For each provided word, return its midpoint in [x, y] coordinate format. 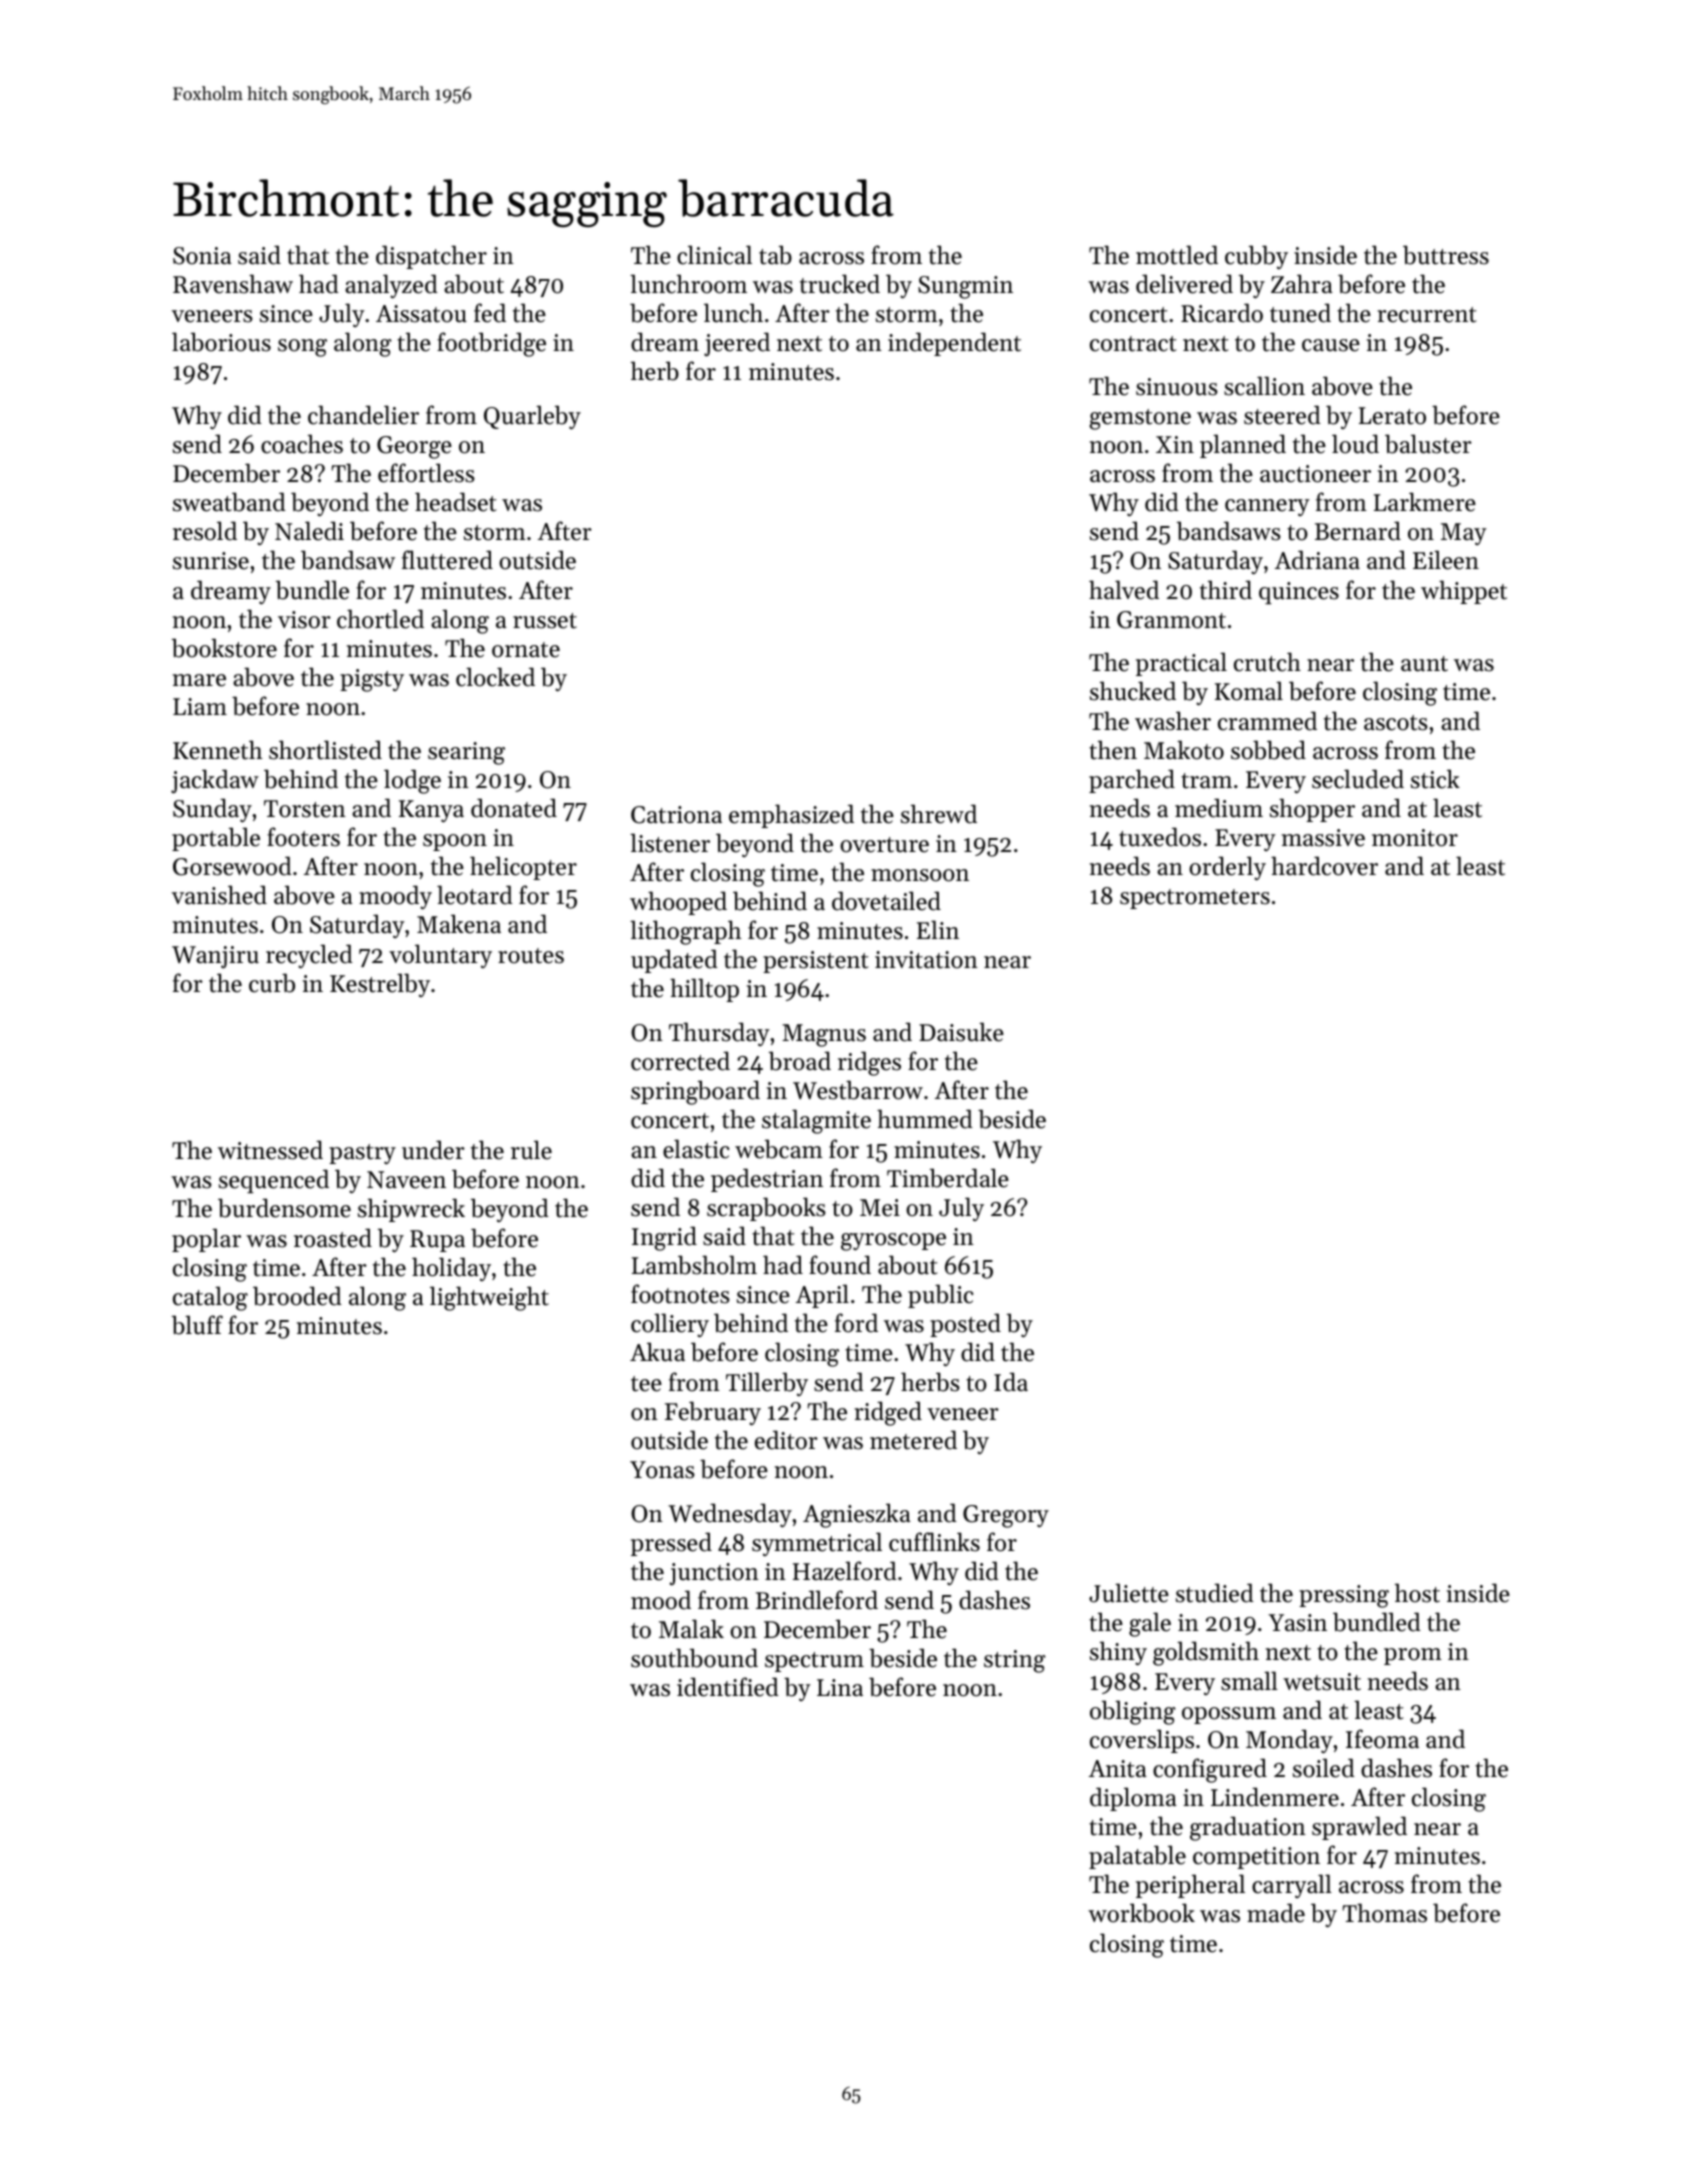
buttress [1446, 255]
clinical [714, 255]
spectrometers [1195, 899]
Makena [459, 924]
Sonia [202, 256]
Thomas [1385, 1913]
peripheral [1190, 1886]
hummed [925, 1119]
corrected [680, 1061]
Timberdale [948, 1178]
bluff [197, 1325]
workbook [1141, 1913]
